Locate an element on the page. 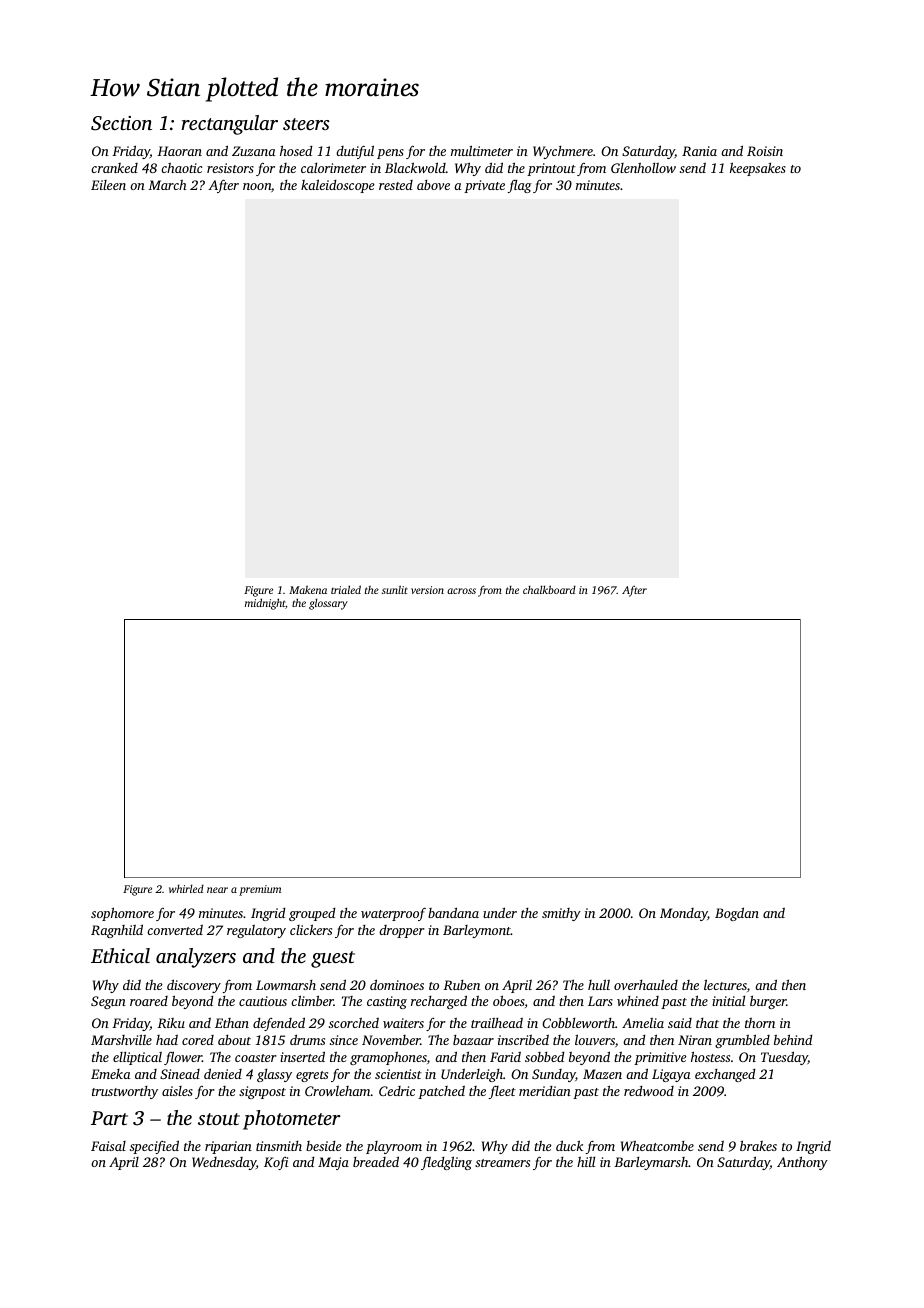  cautious is located at coordinates (263, 1001).
